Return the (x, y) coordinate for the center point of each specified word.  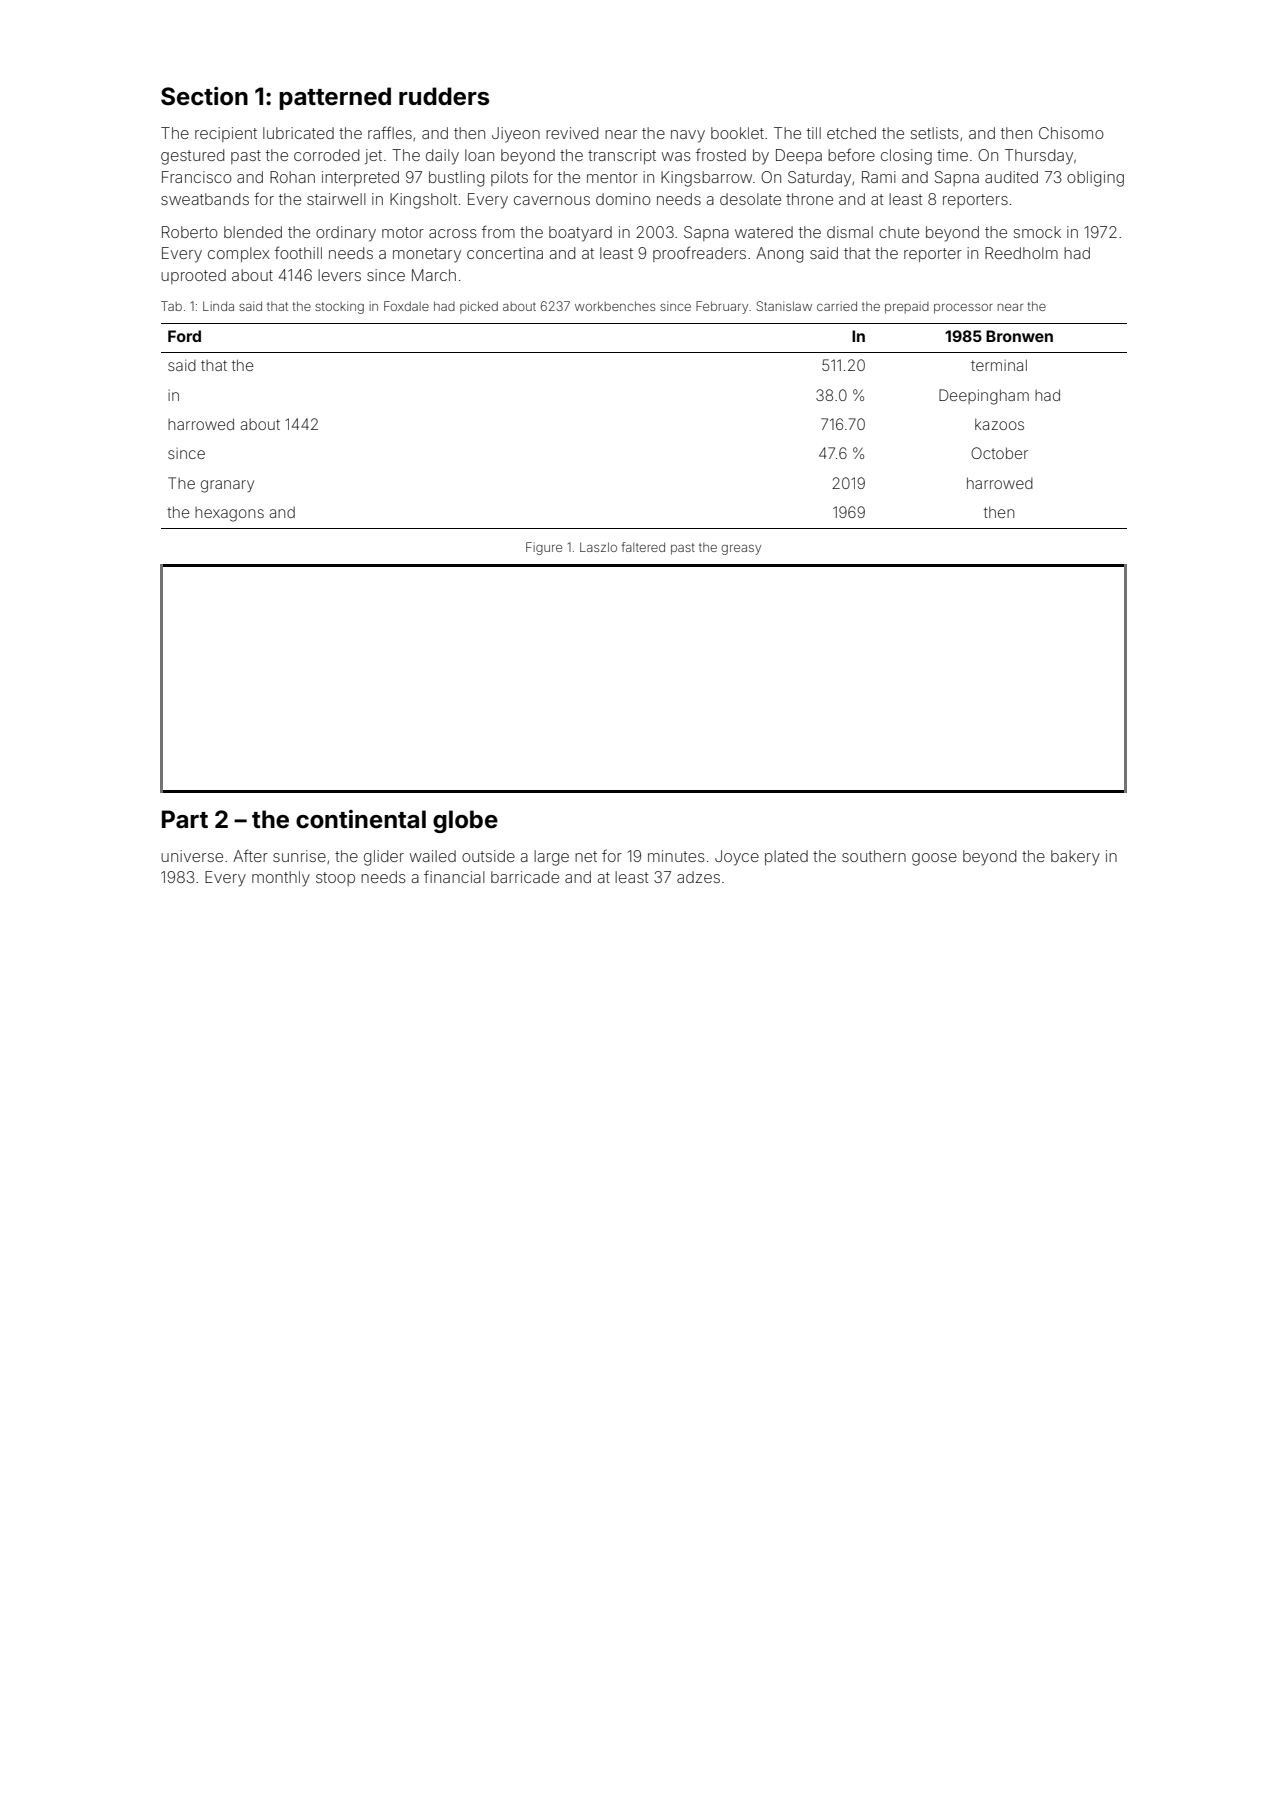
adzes (698, 877)
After (250, 855)
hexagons (229, 514)
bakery (1075, 858)
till (814, 133)
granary (227, 486)
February (722, 307)
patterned (335, 98)
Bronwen (1019, 336)
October (999, 453)
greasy (741, 549)
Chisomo (1071, 133)
